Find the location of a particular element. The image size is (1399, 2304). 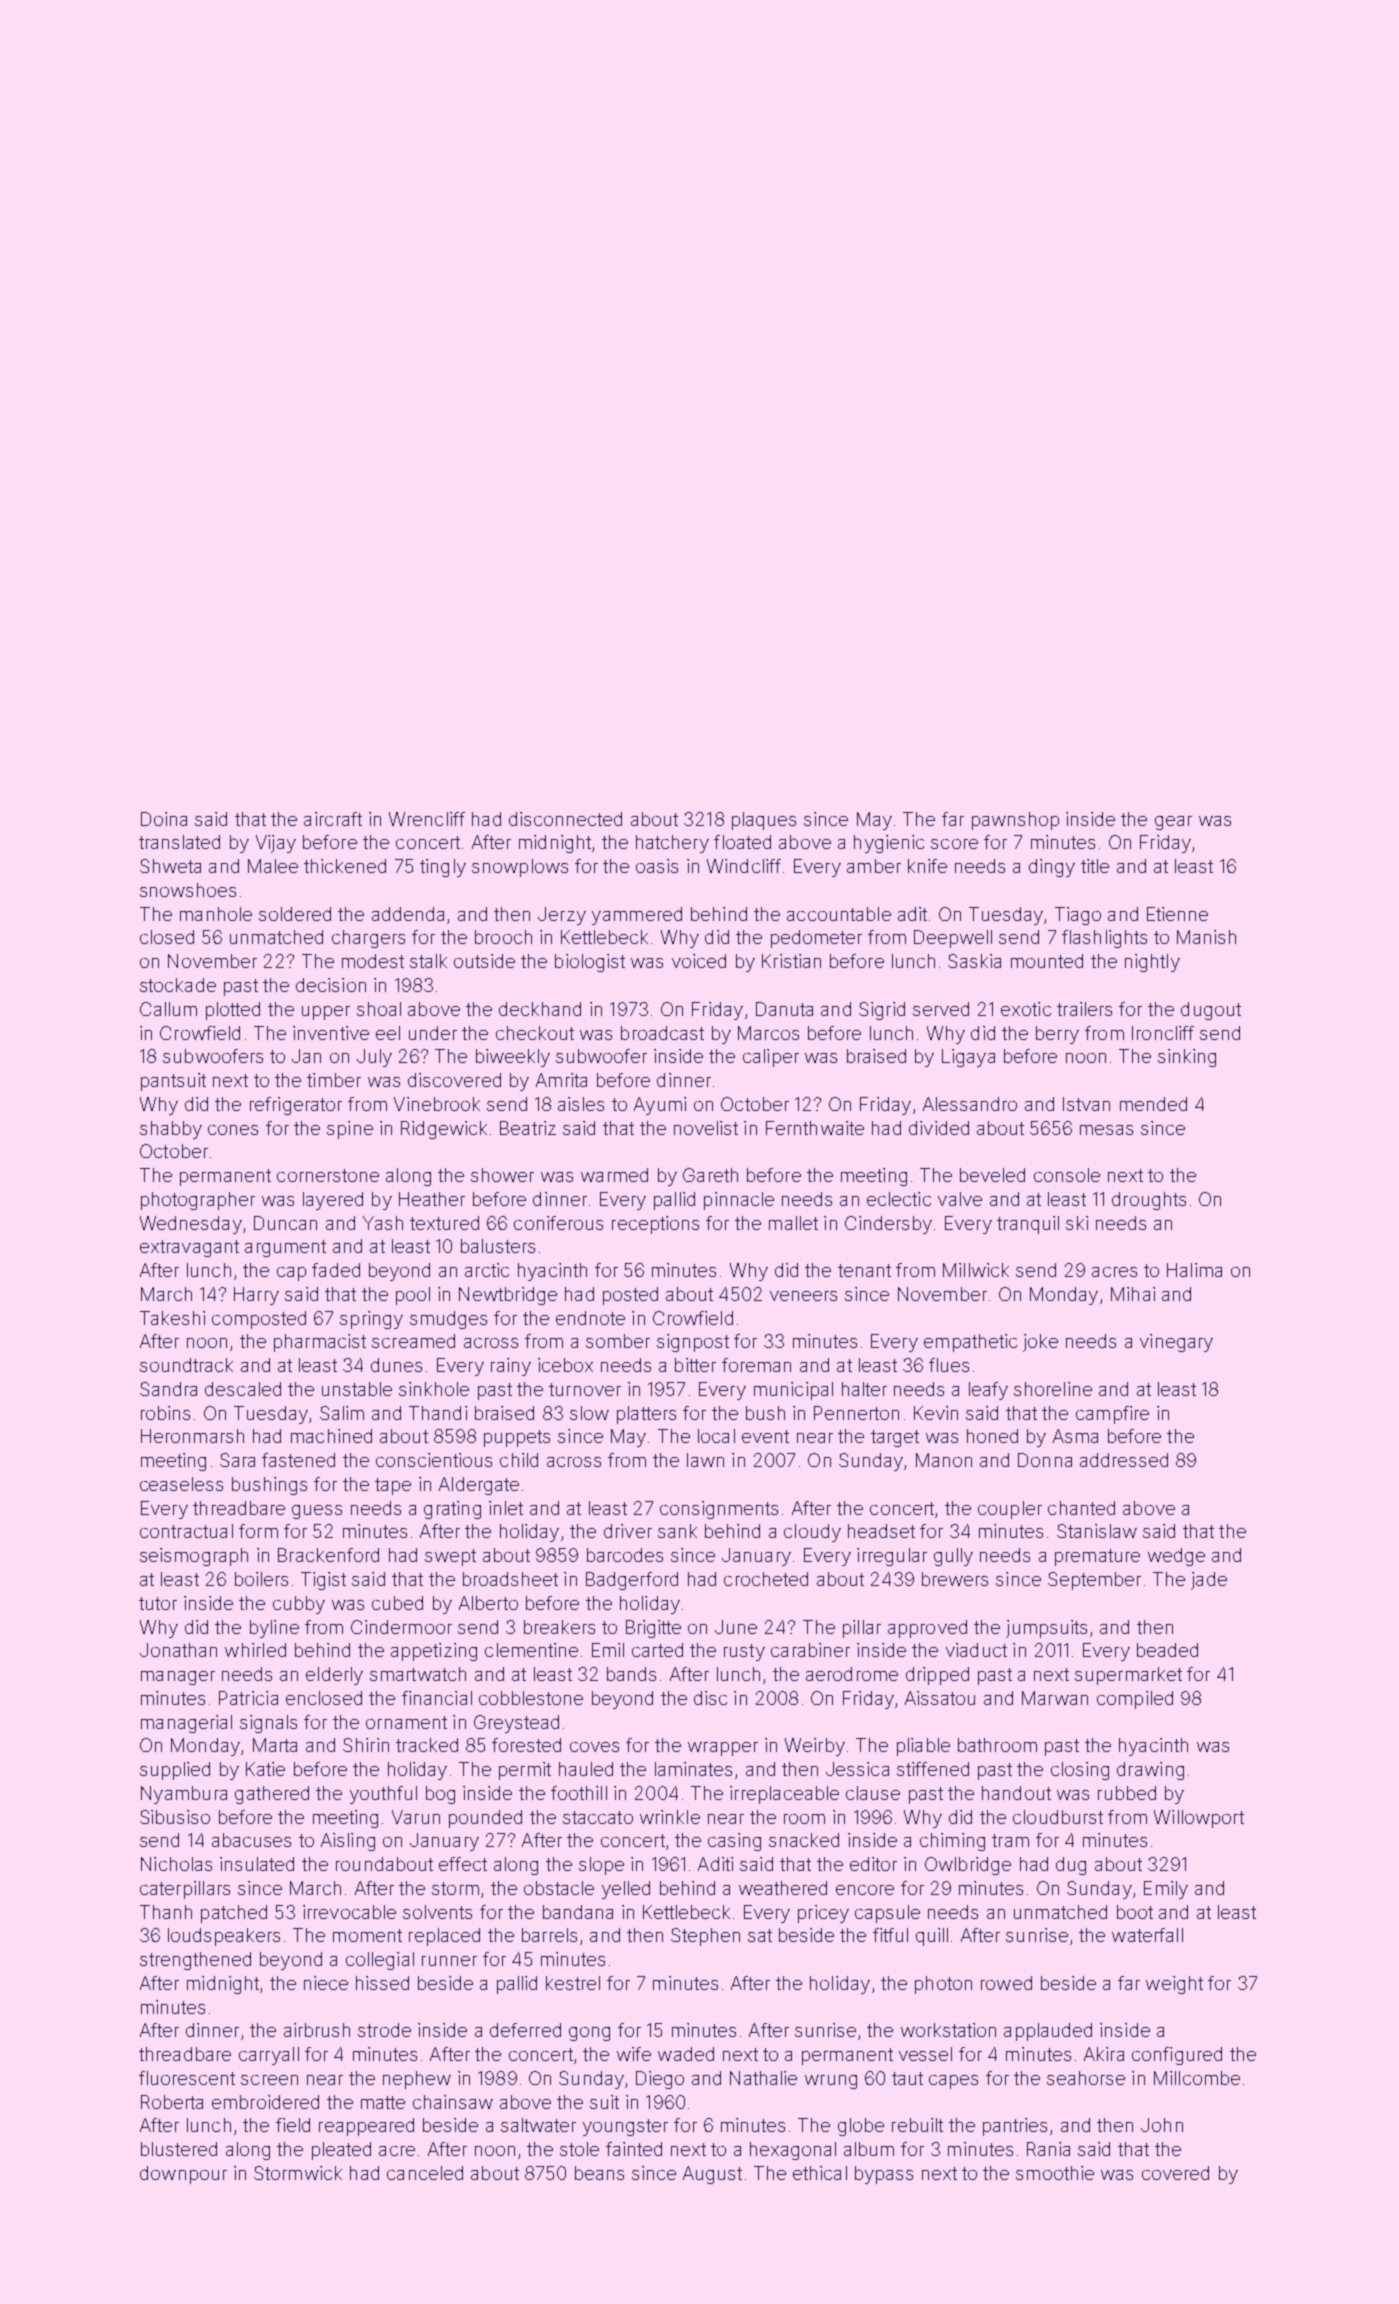

nightly is located at coordinates (1152, 963).
